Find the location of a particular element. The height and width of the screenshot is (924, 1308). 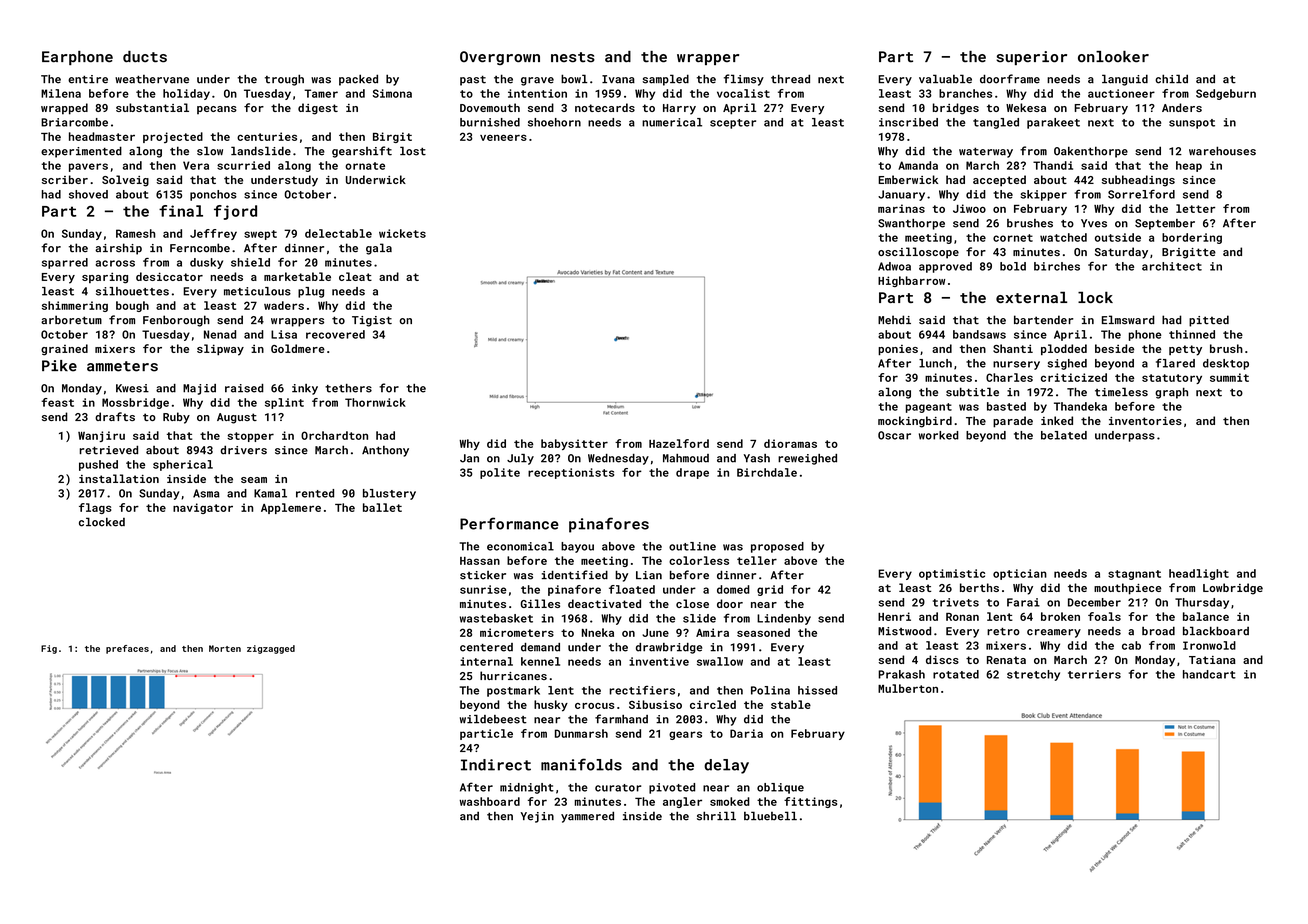

parakeet is located at coordinates (1053, 123).
